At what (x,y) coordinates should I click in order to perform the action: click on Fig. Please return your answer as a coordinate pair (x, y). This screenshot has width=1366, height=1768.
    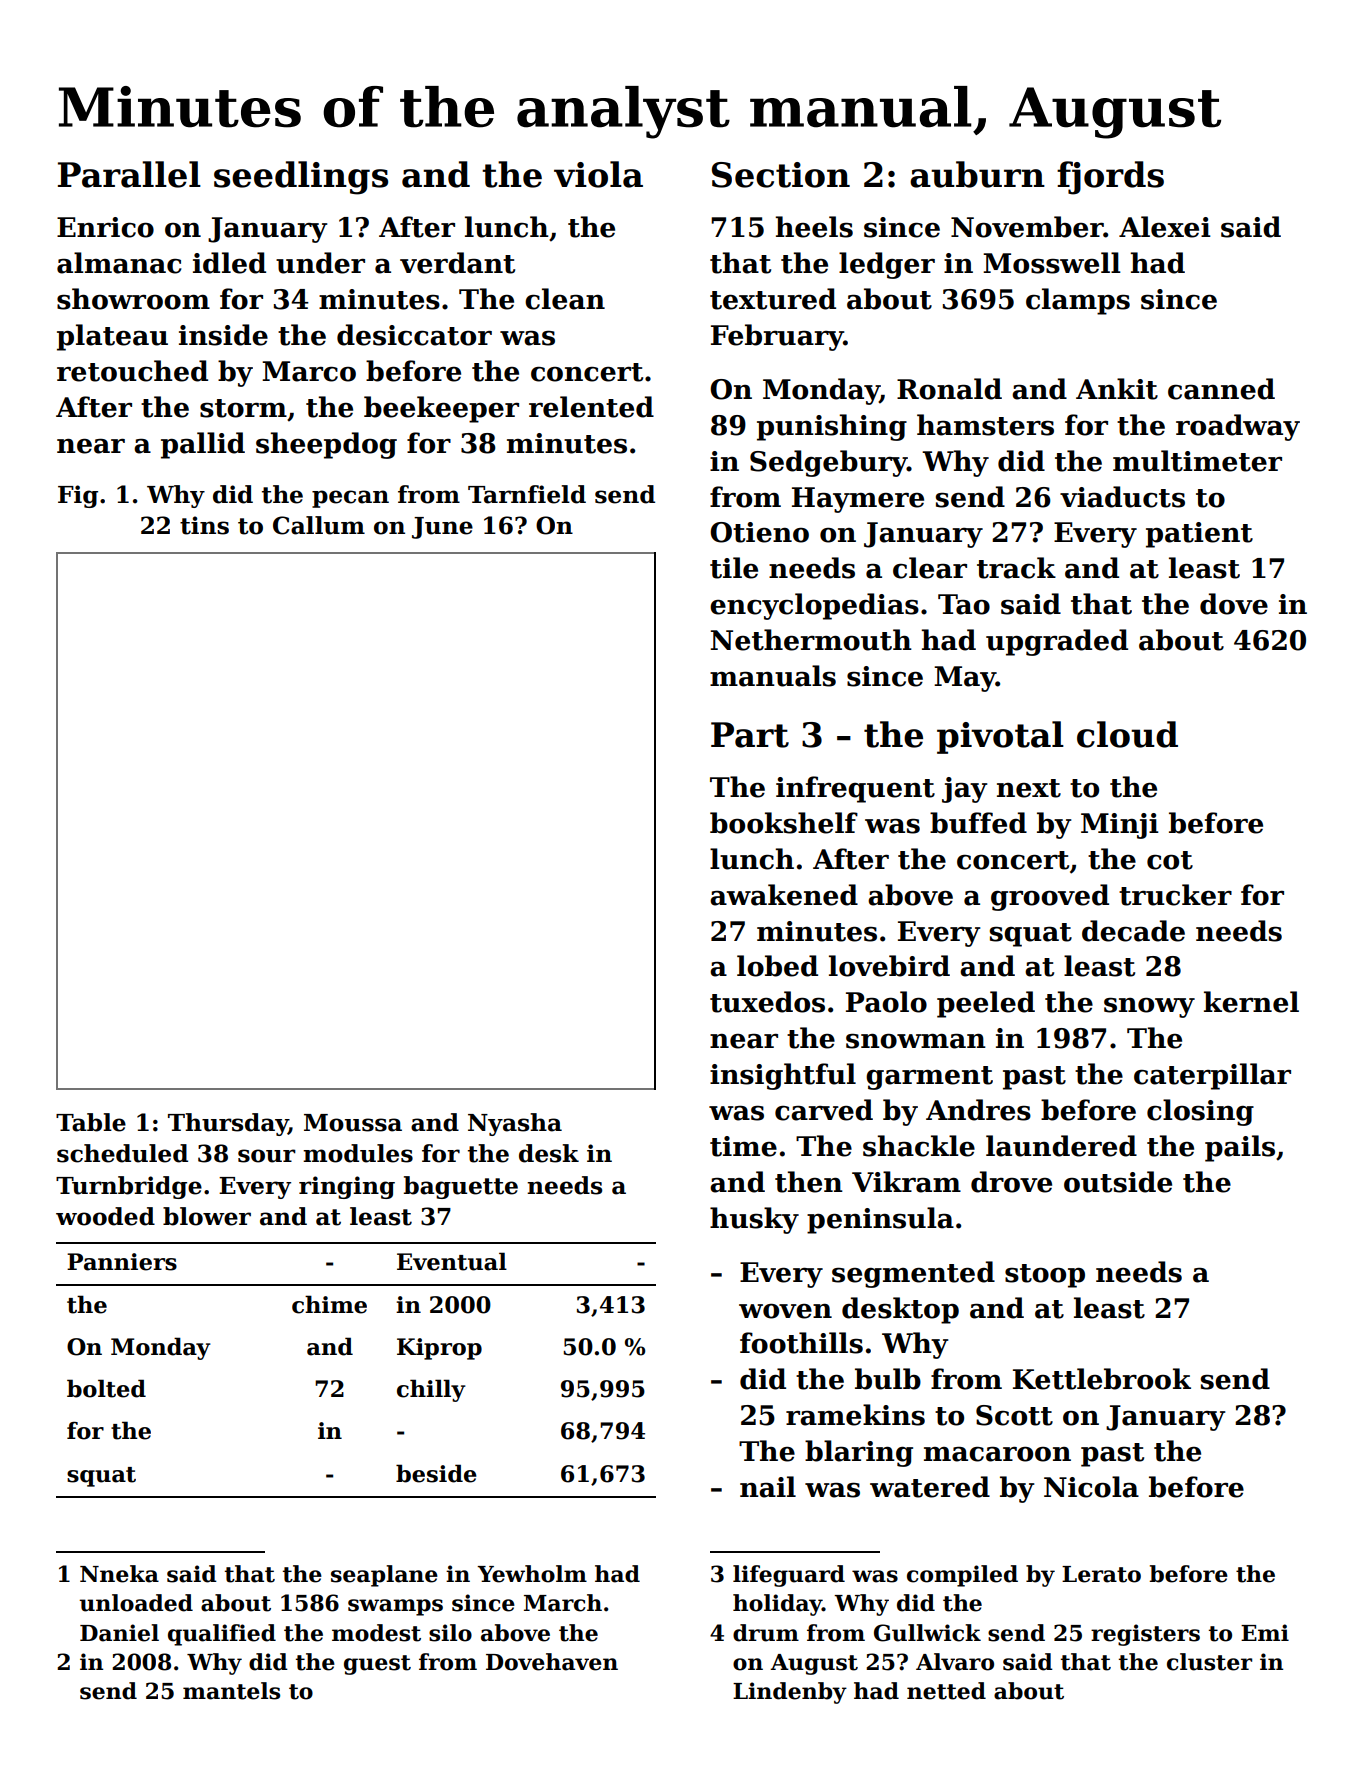
    Looking at the image, I should click on (78, 496).
